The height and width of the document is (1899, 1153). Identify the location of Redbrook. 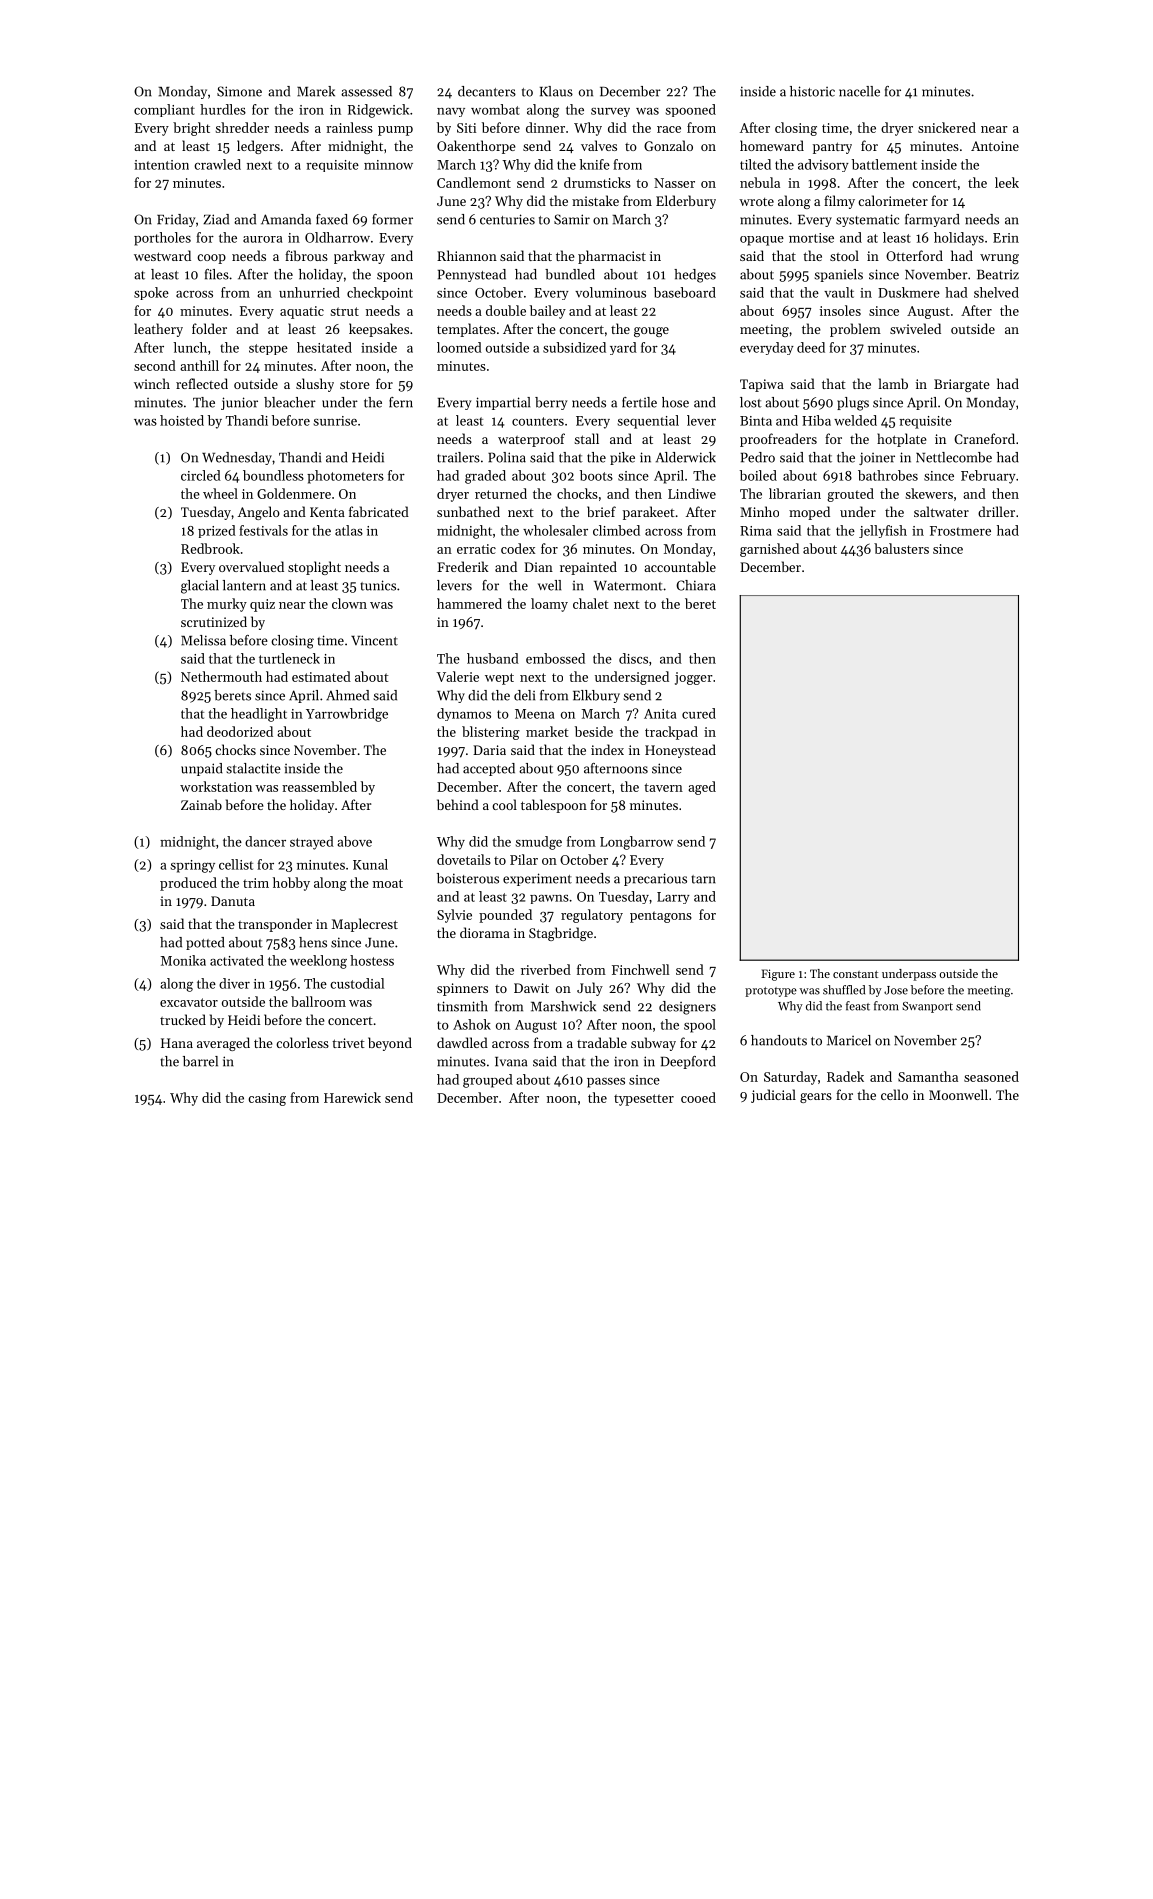
(210, 548).
